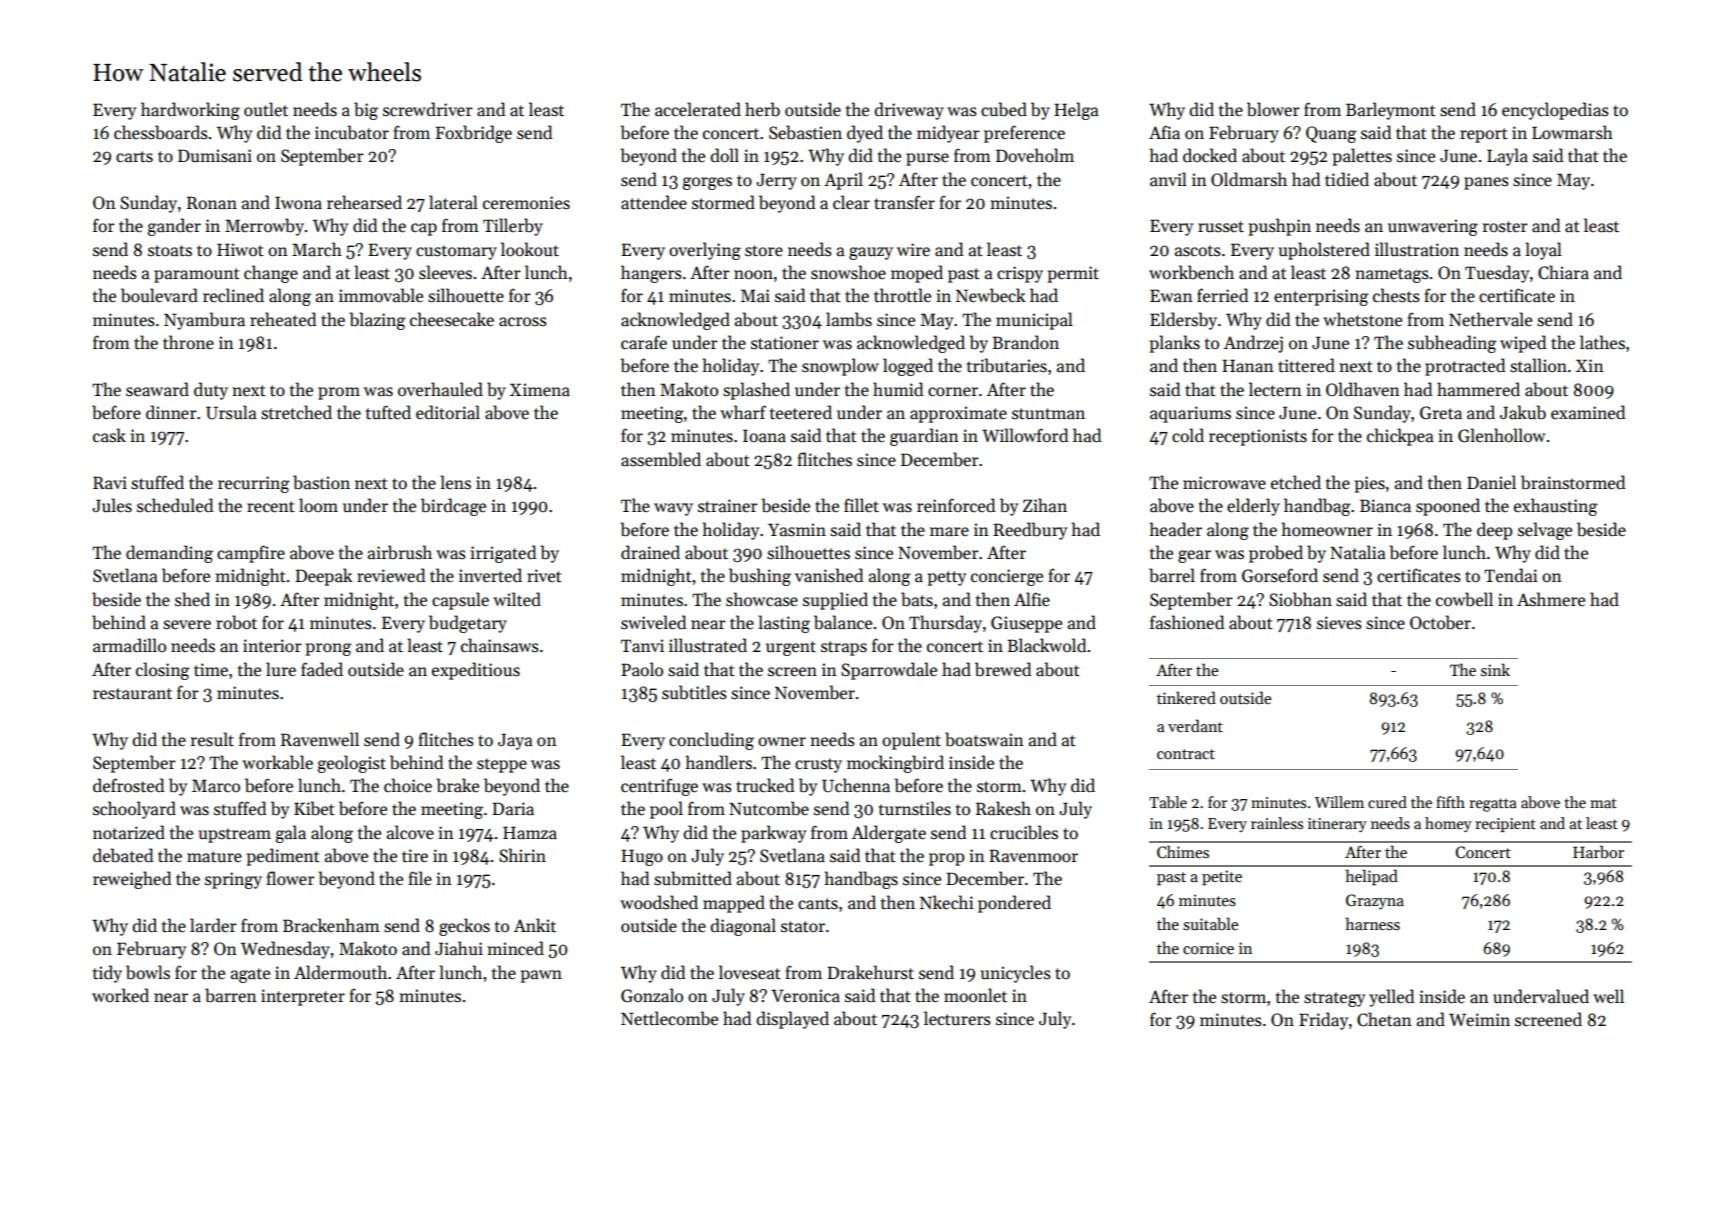 This document has width=1724, height=1219. Describe the element at coordinates (669, 1018) in the document. I see `Nettlecombe` at that location.
